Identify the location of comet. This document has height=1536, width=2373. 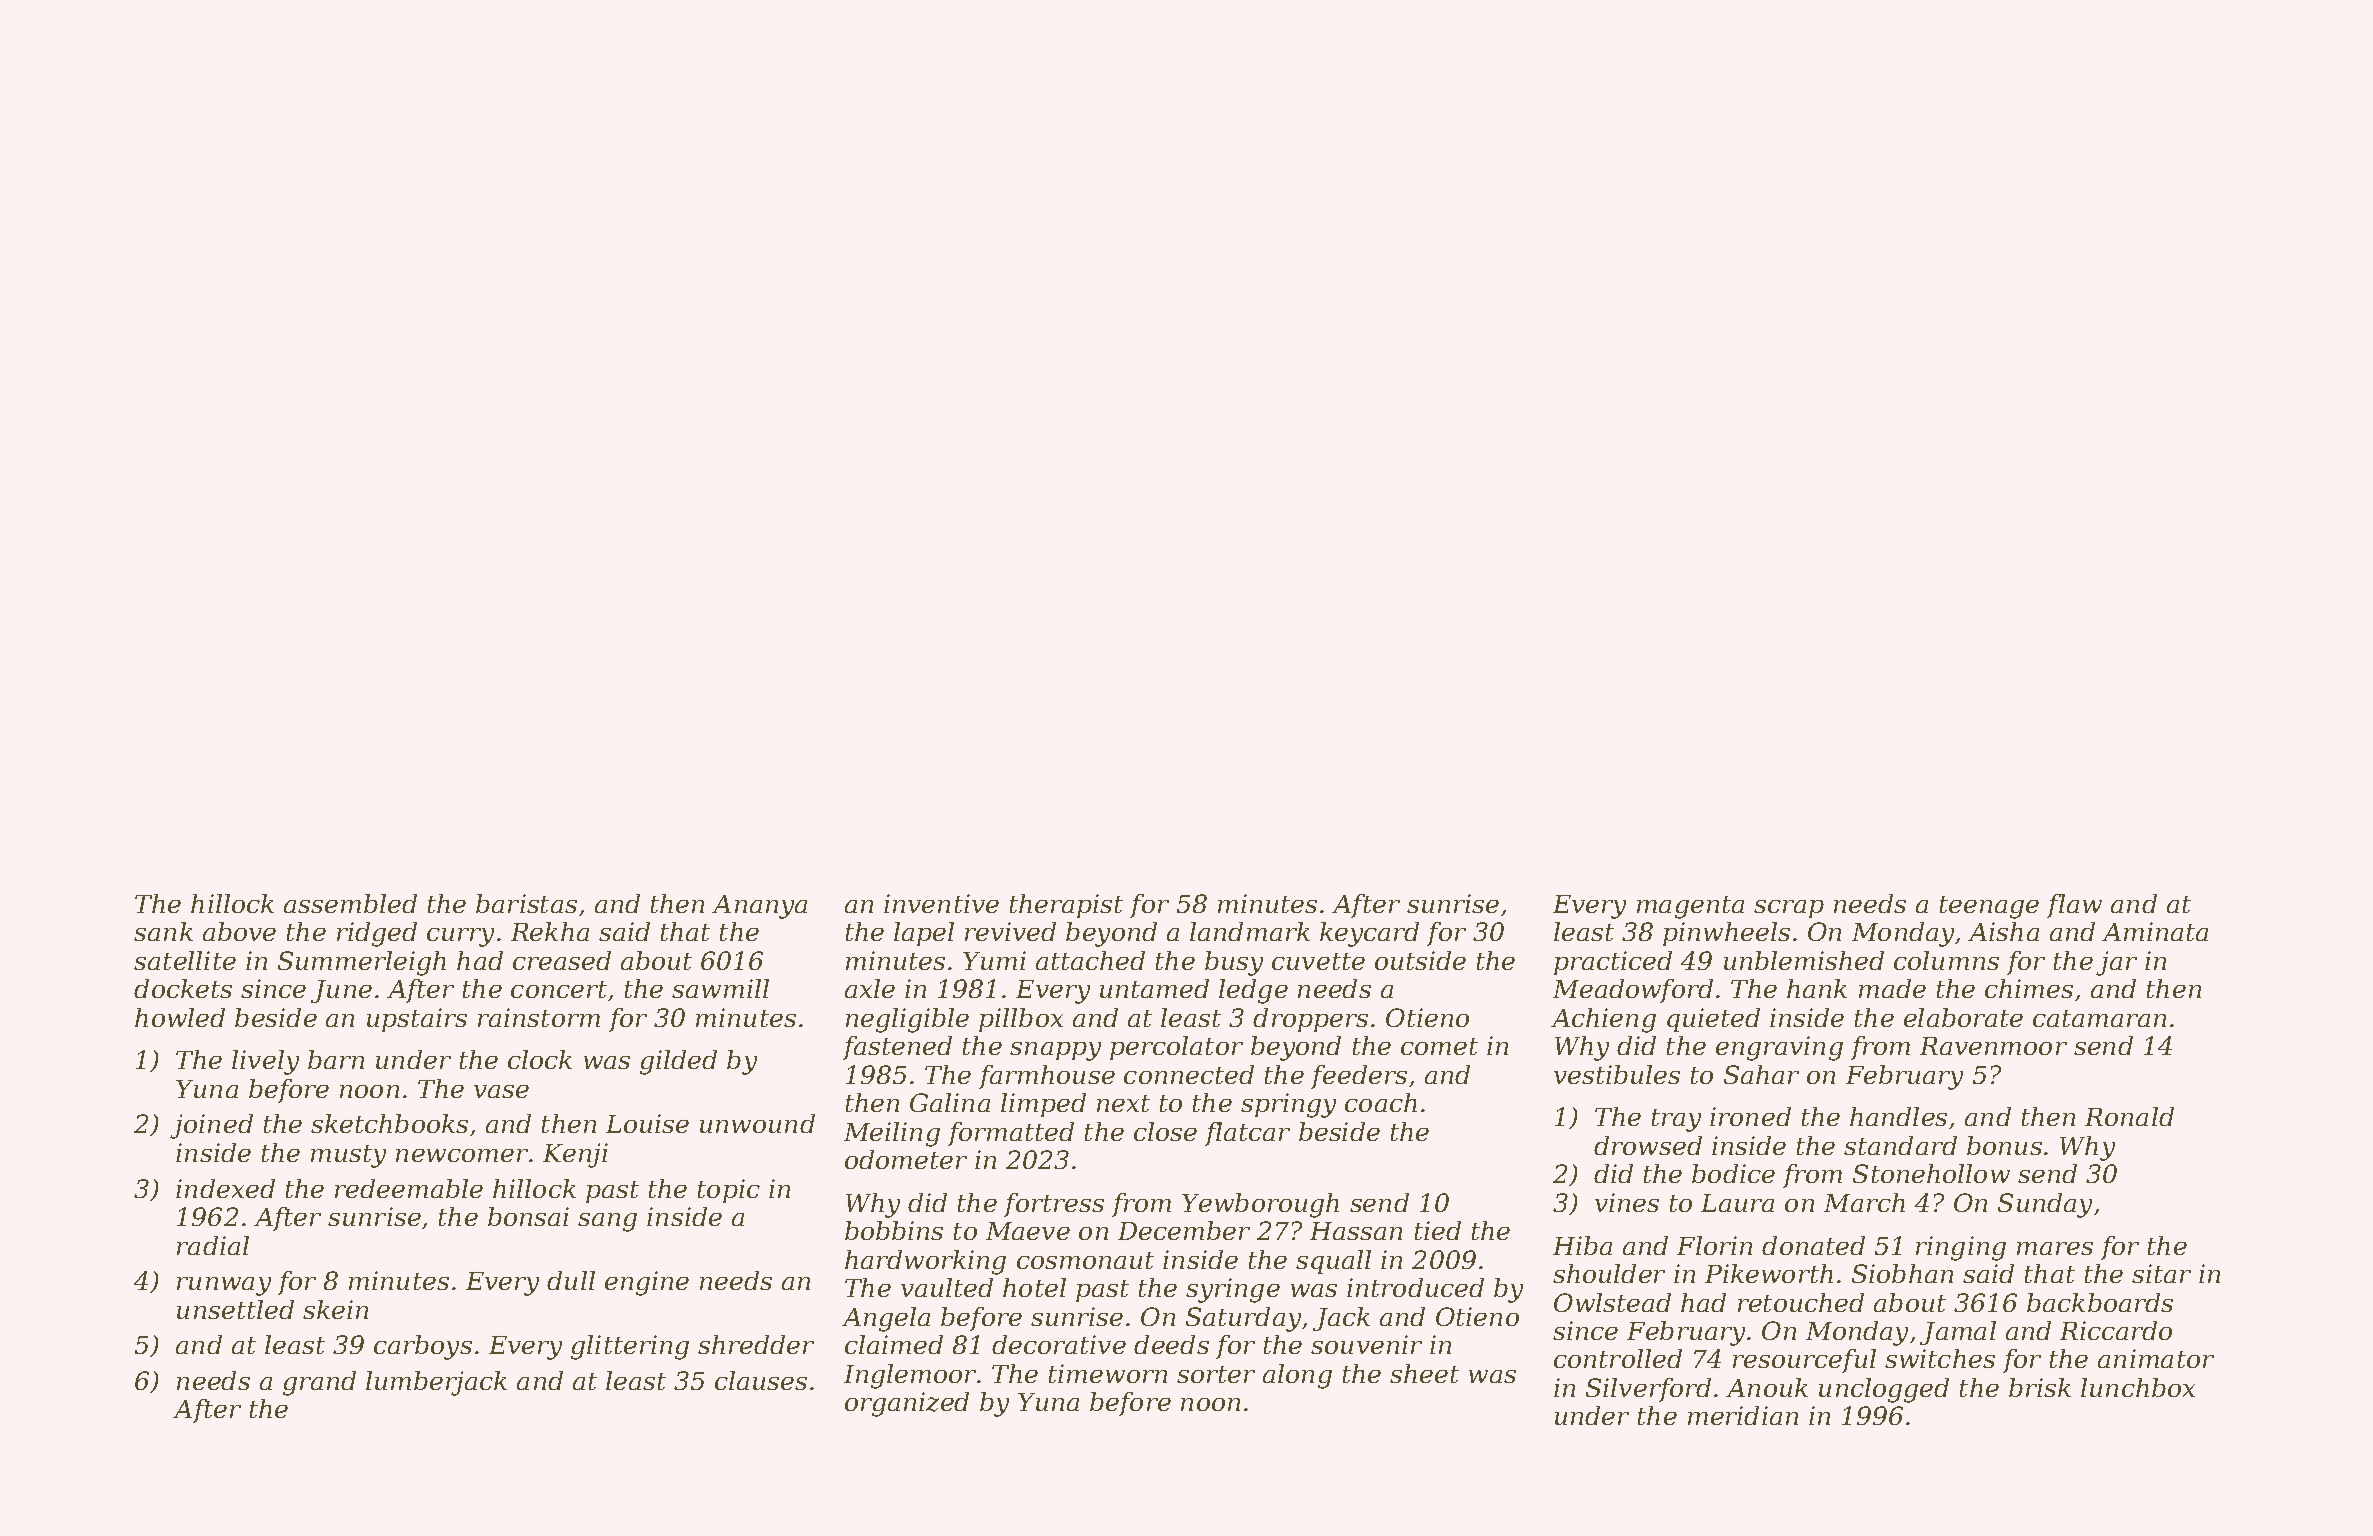
(1439, 1046).
